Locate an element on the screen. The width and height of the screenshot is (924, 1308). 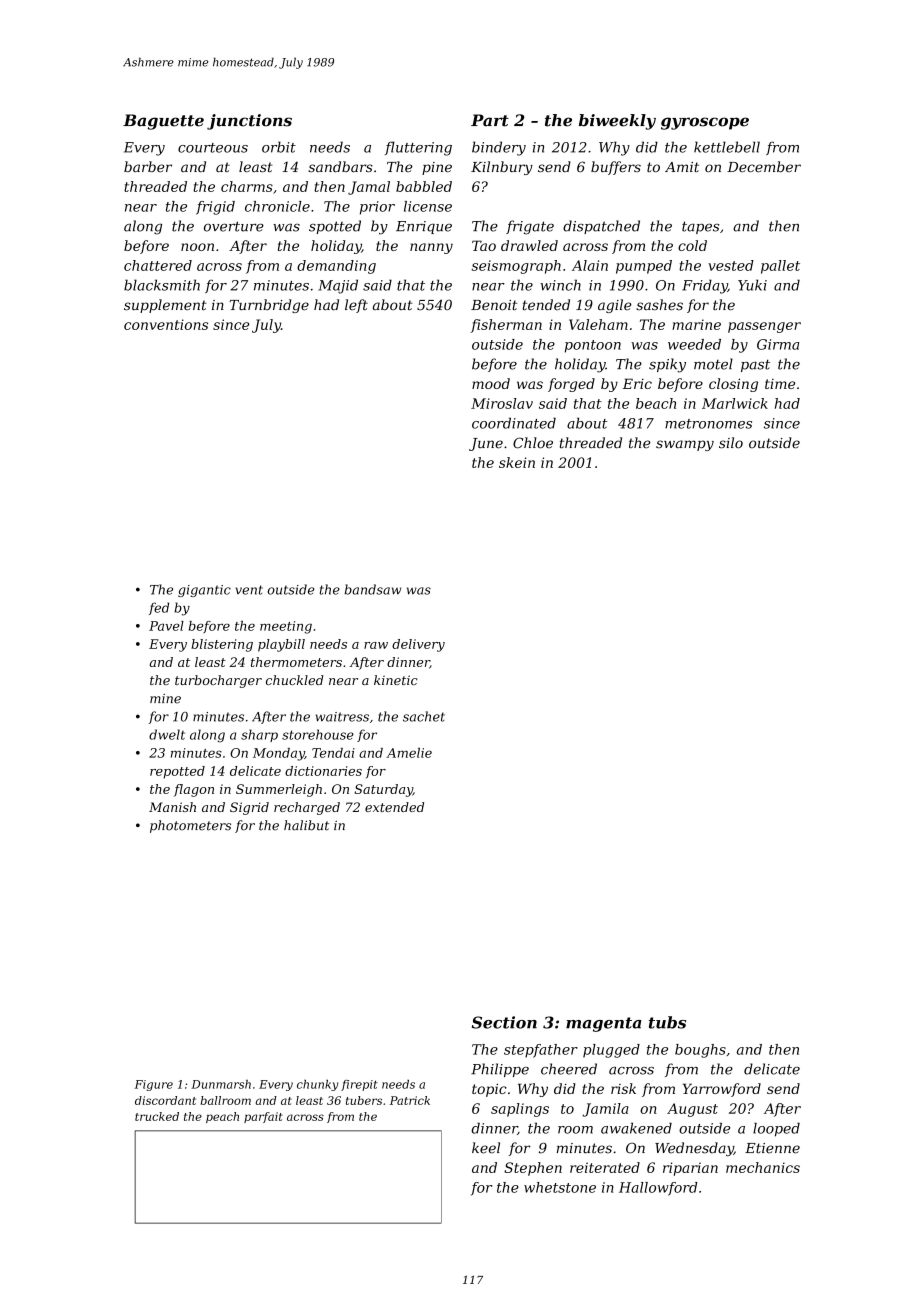
meeting is located at coordinates (286, 627).
